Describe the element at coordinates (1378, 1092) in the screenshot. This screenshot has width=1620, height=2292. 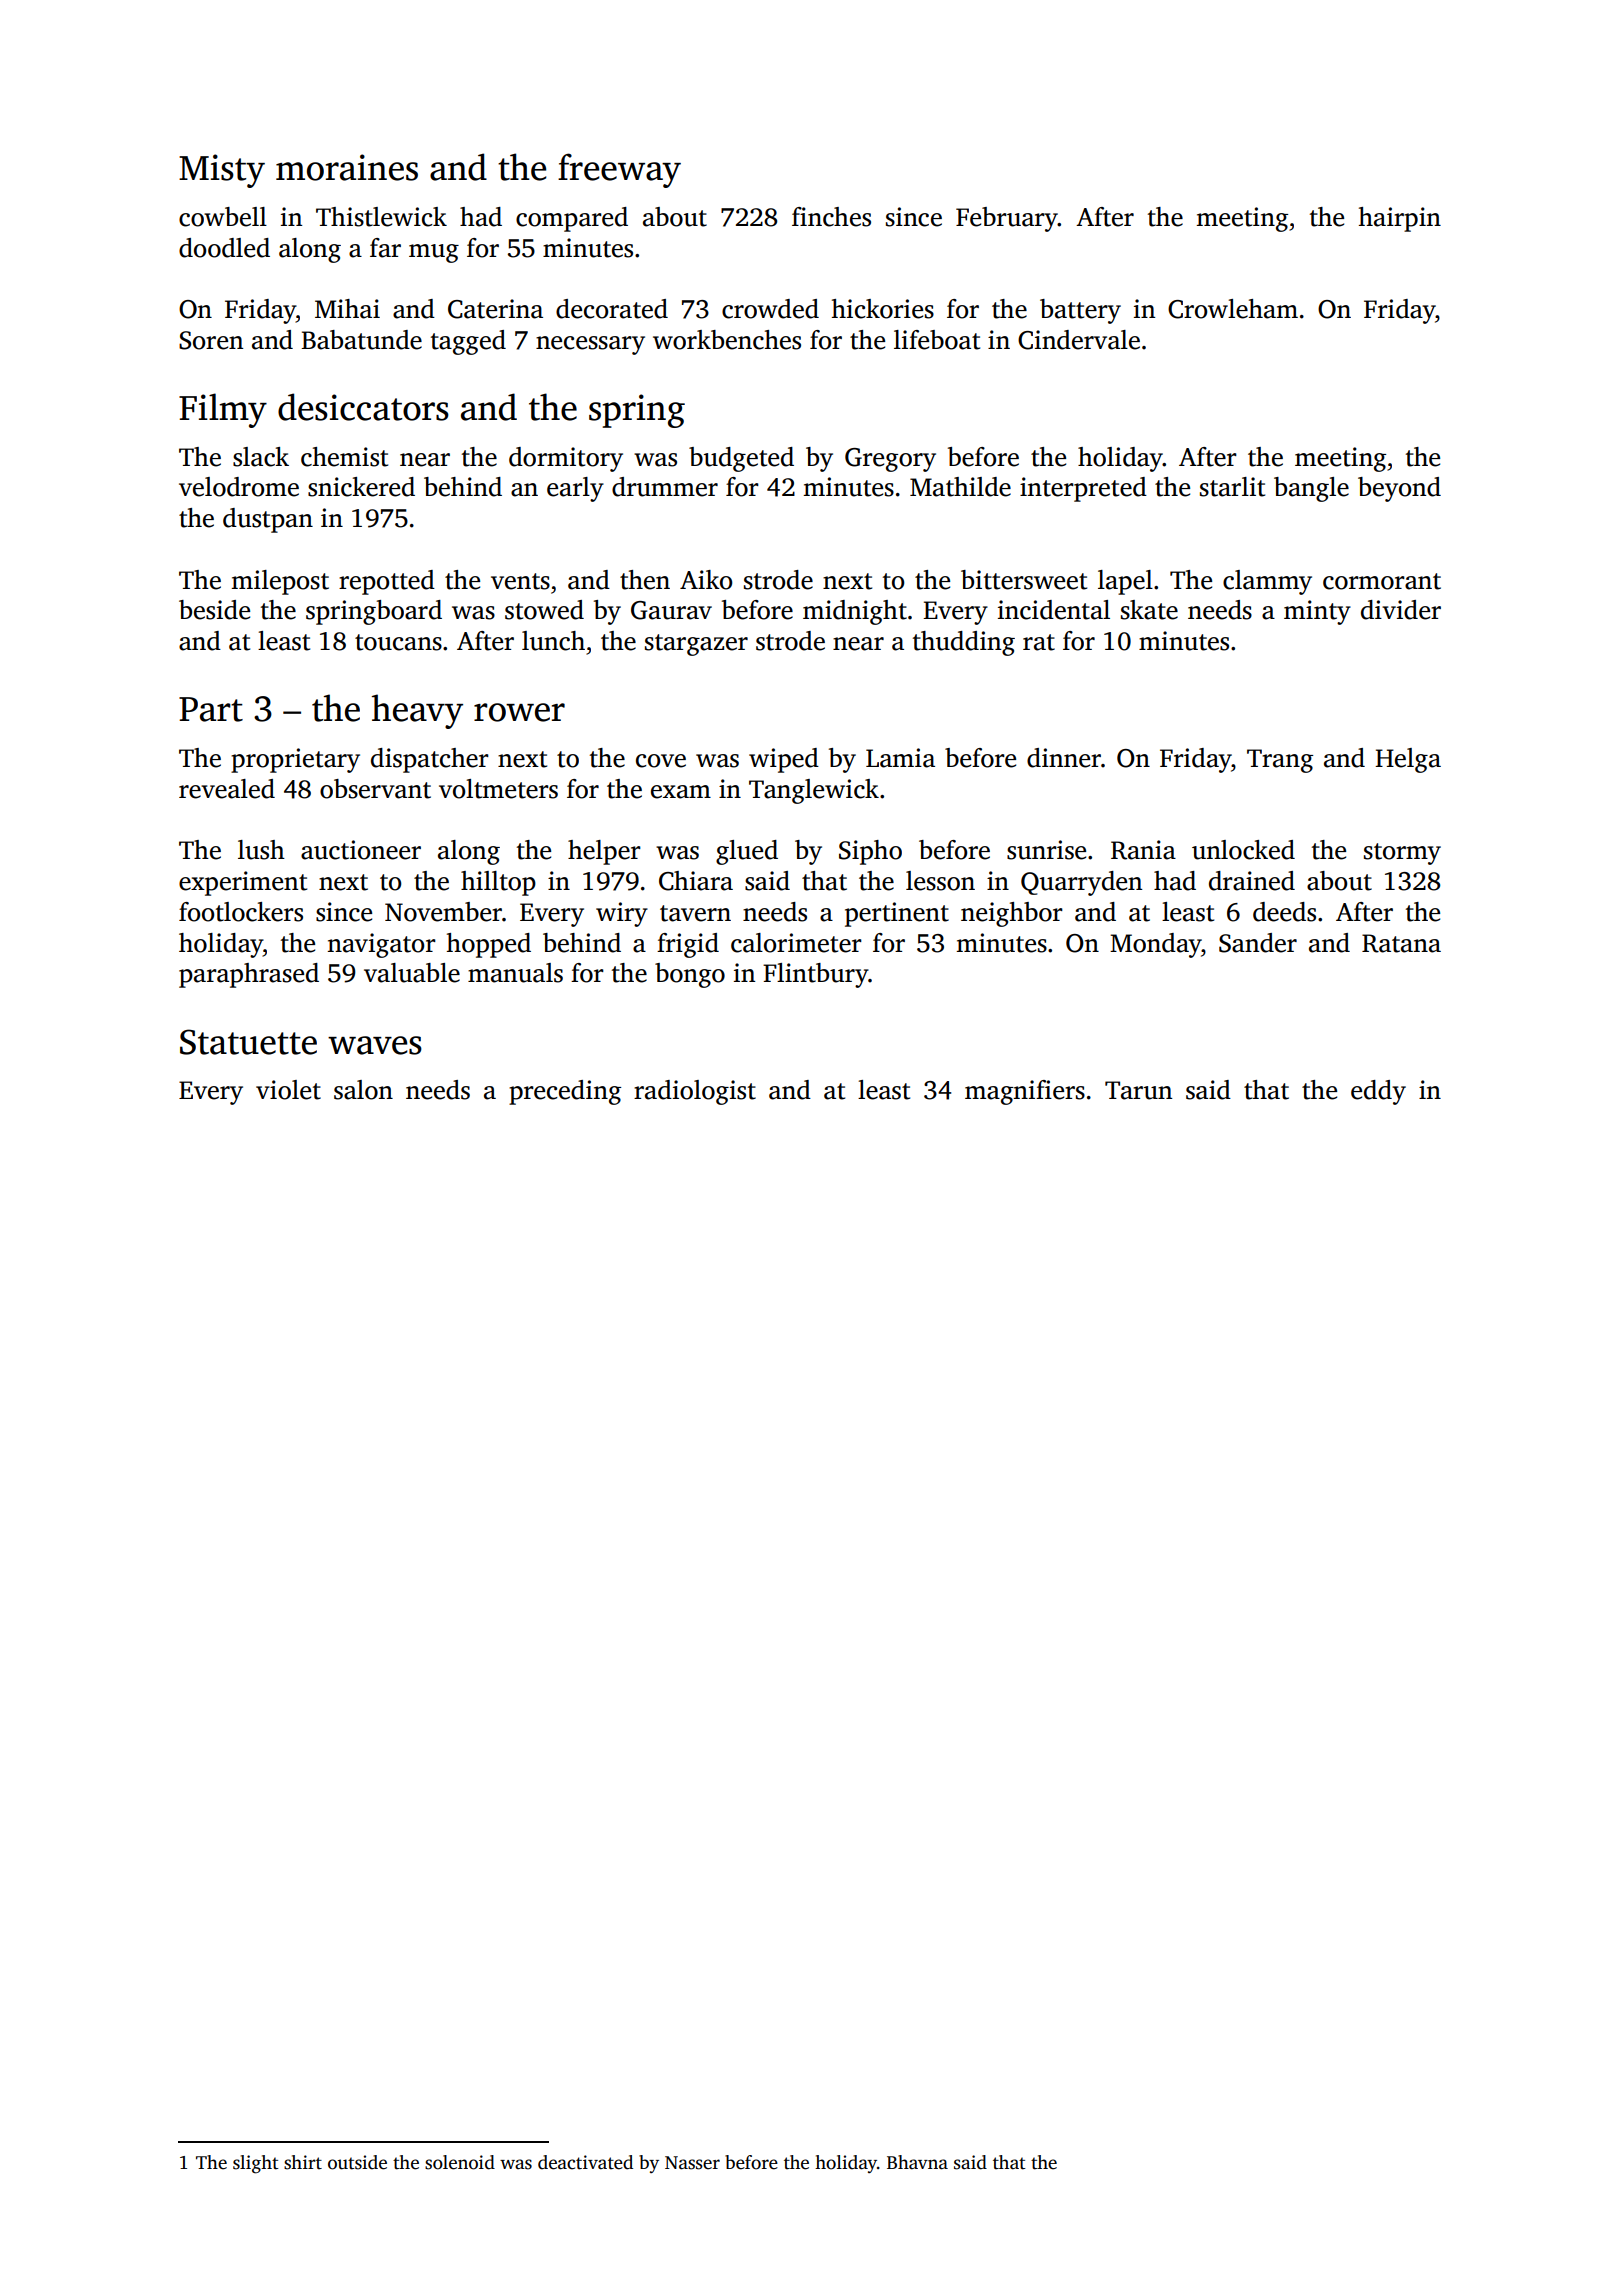
I see `eddy` at that location.
